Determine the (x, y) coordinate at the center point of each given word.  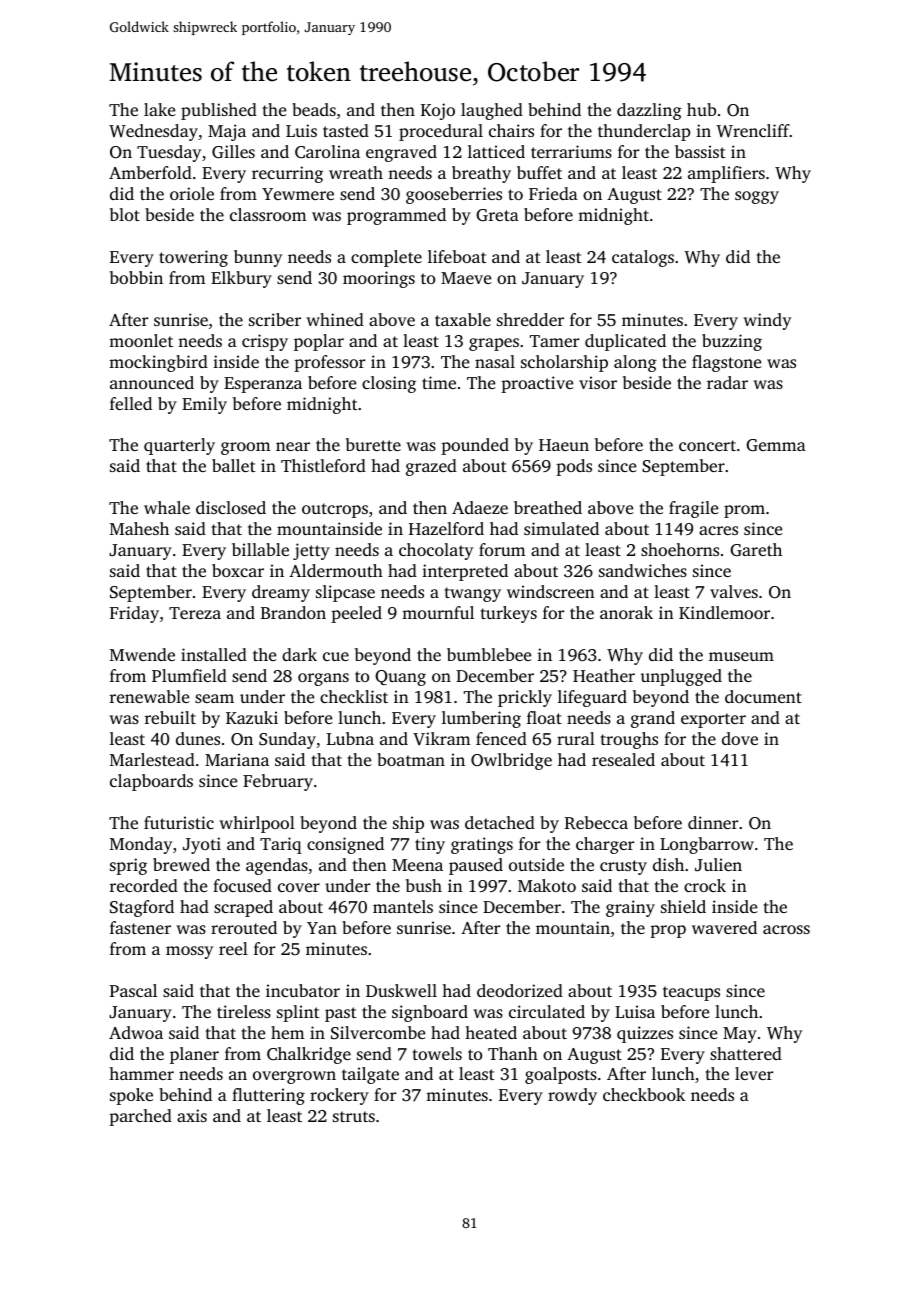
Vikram (441, 739)
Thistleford (323, 465)
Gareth (756, 550)
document (763, 696)
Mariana (237, 759)
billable (260, 549)
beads (314, 109)
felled (131, 403)
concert (707, 445)
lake (159, 109)
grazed (431, 467)
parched (140, 1117)
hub (701, 109)
